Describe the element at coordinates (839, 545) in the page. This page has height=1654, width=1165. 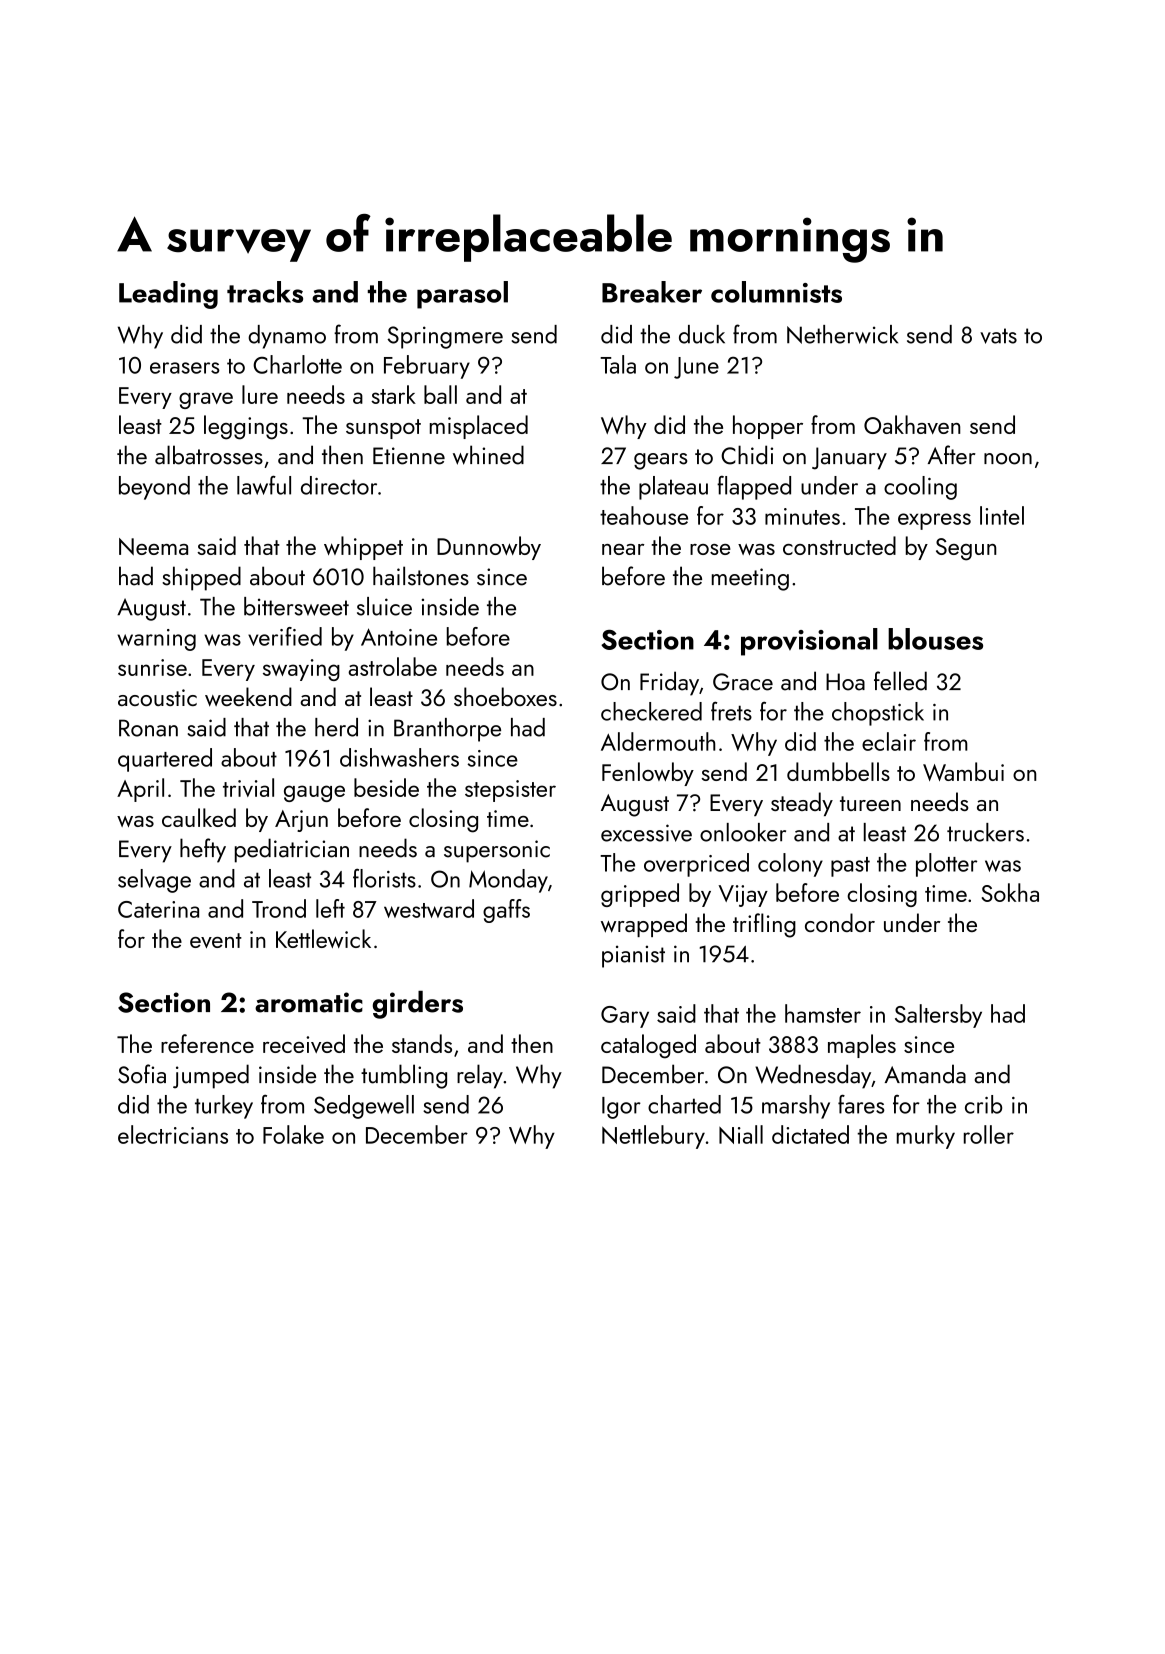
I see `constructed` at that location.
